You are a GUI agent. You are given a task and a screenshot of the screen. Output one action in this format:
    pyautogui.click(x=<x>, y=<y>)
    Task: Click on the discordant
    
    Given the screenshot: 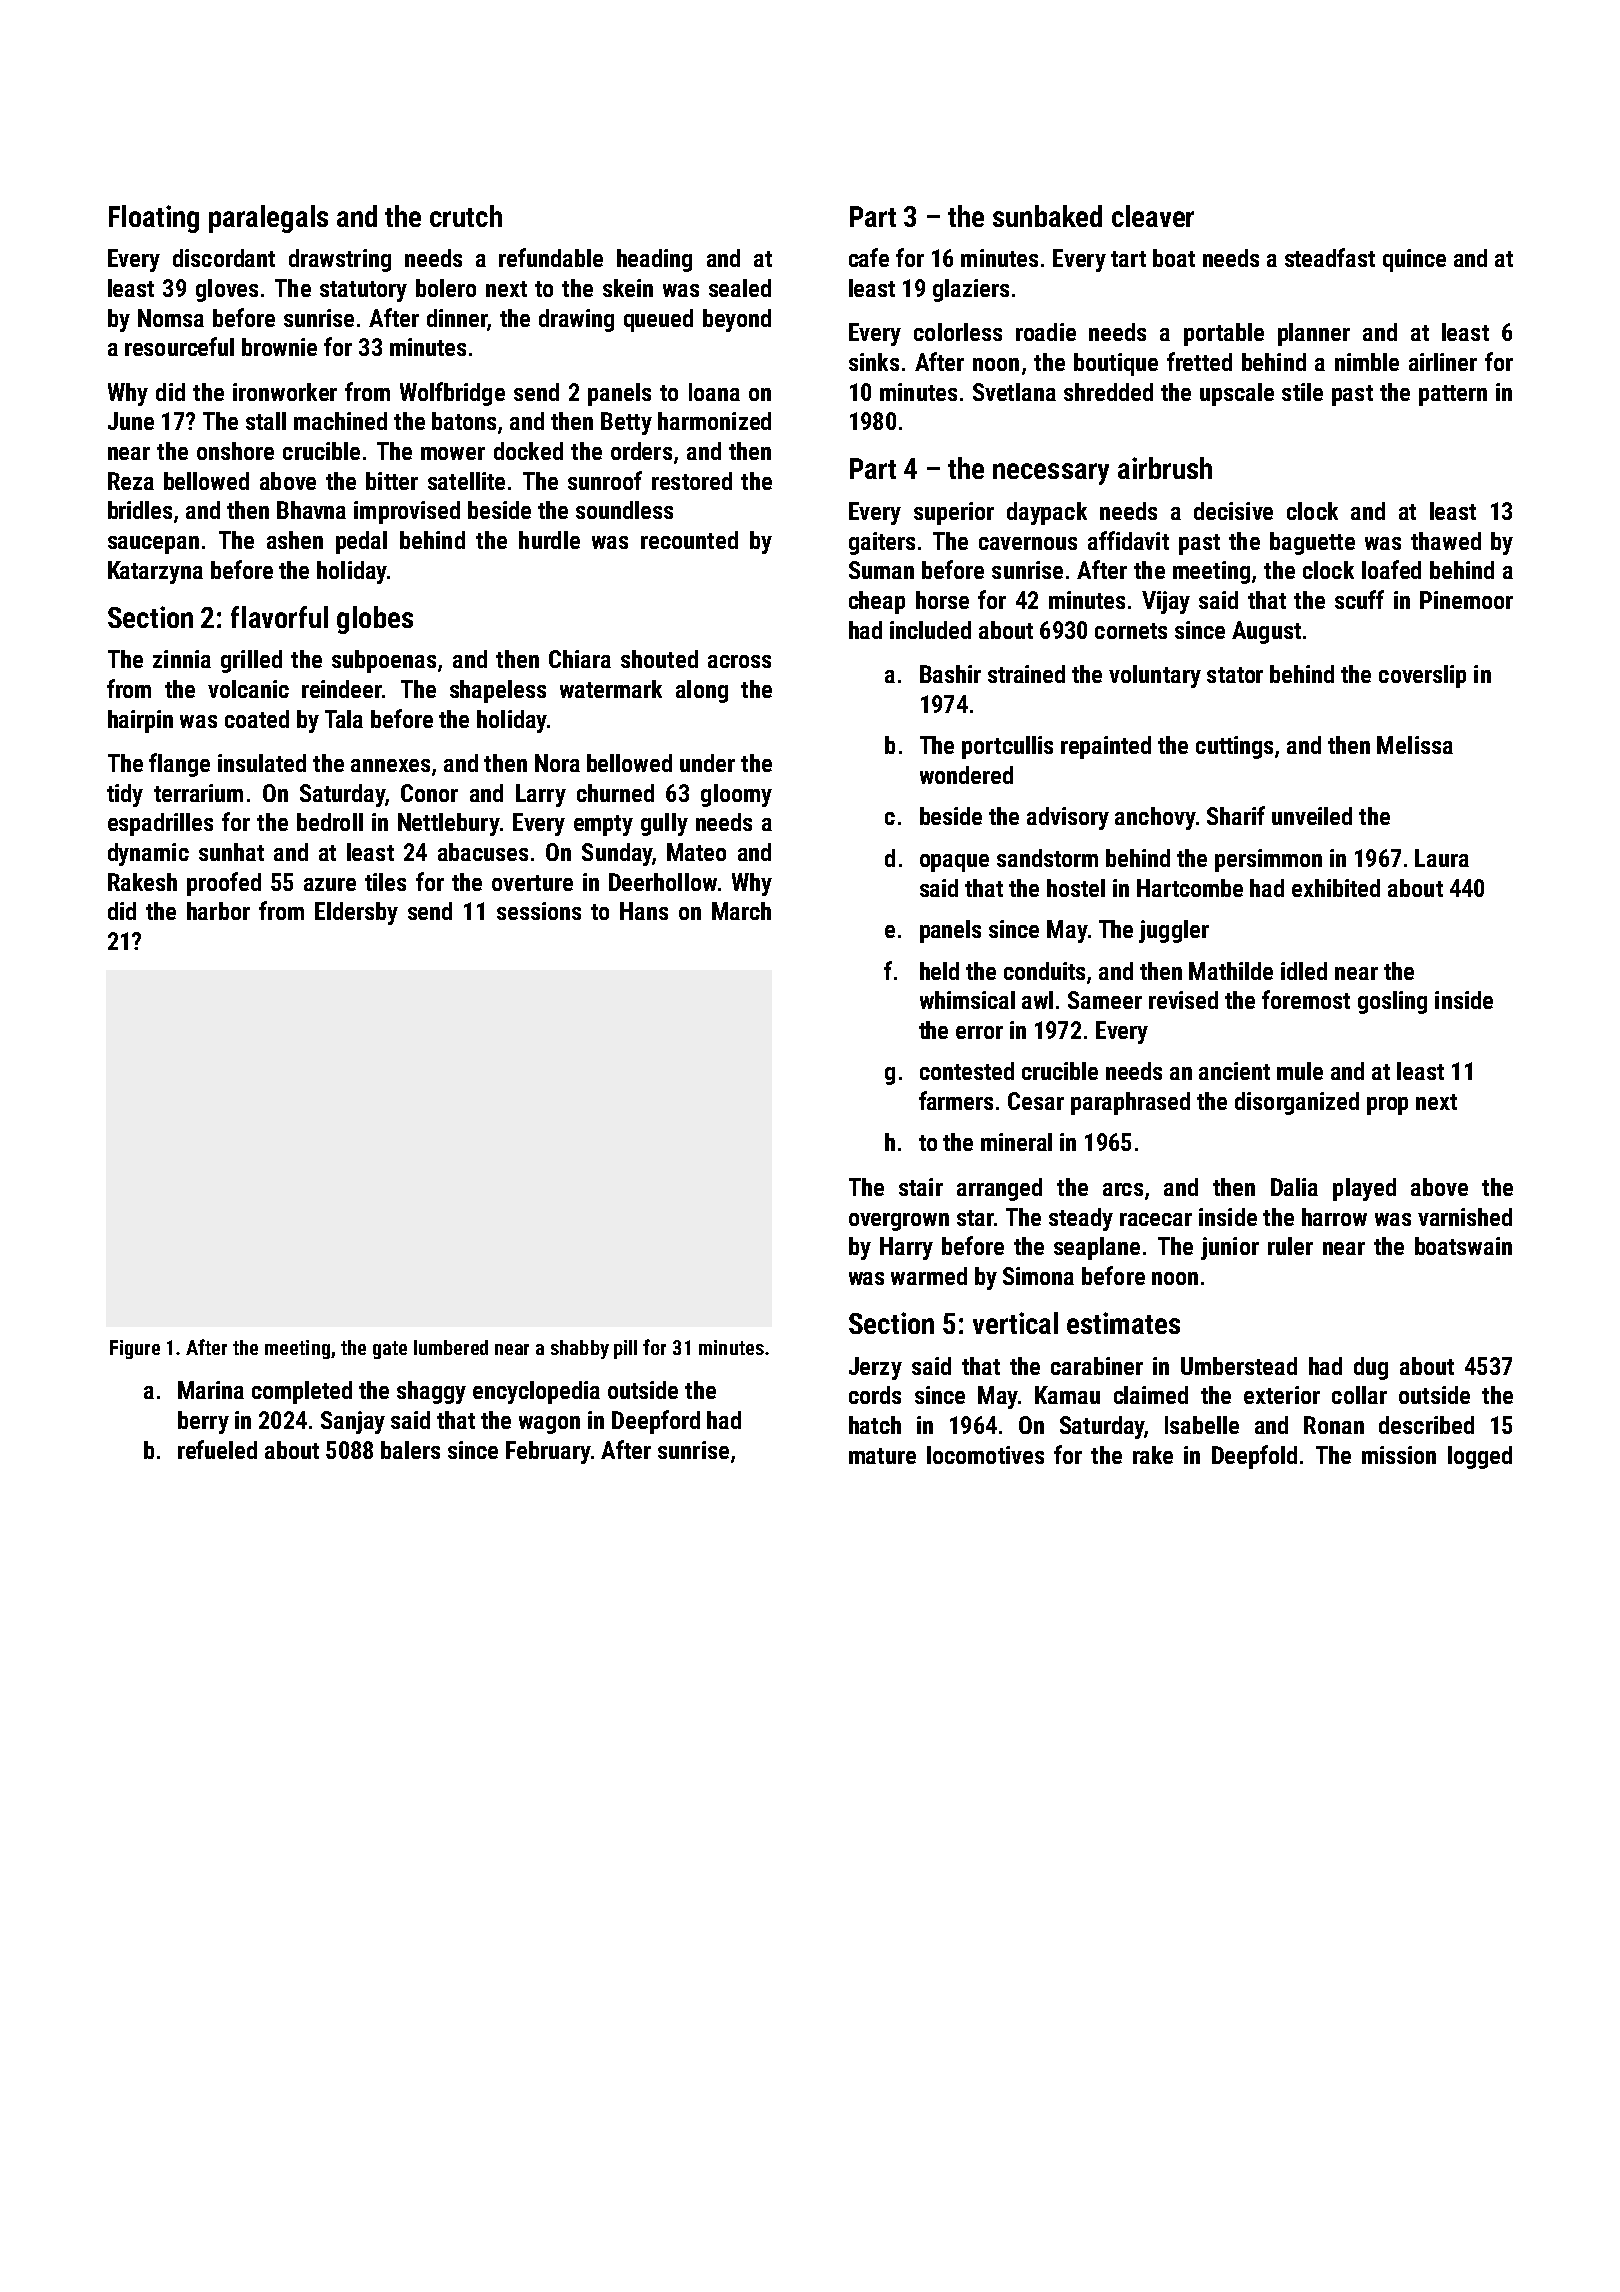 What is the action you would take?
    pyautogui.click(x=224, y=258)
